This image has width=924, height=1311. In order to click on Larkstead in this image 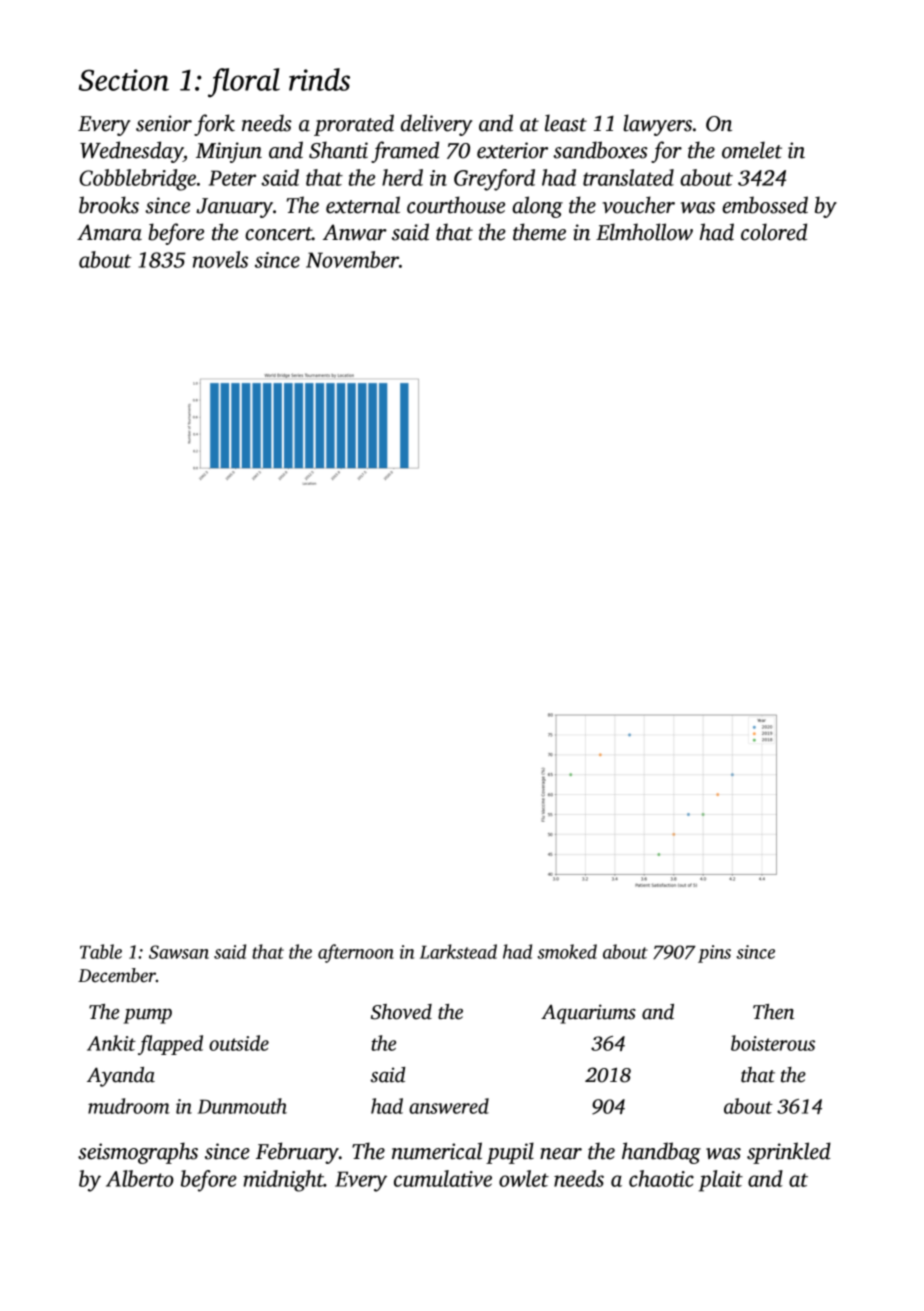, I will do `click(458, 951)`.
